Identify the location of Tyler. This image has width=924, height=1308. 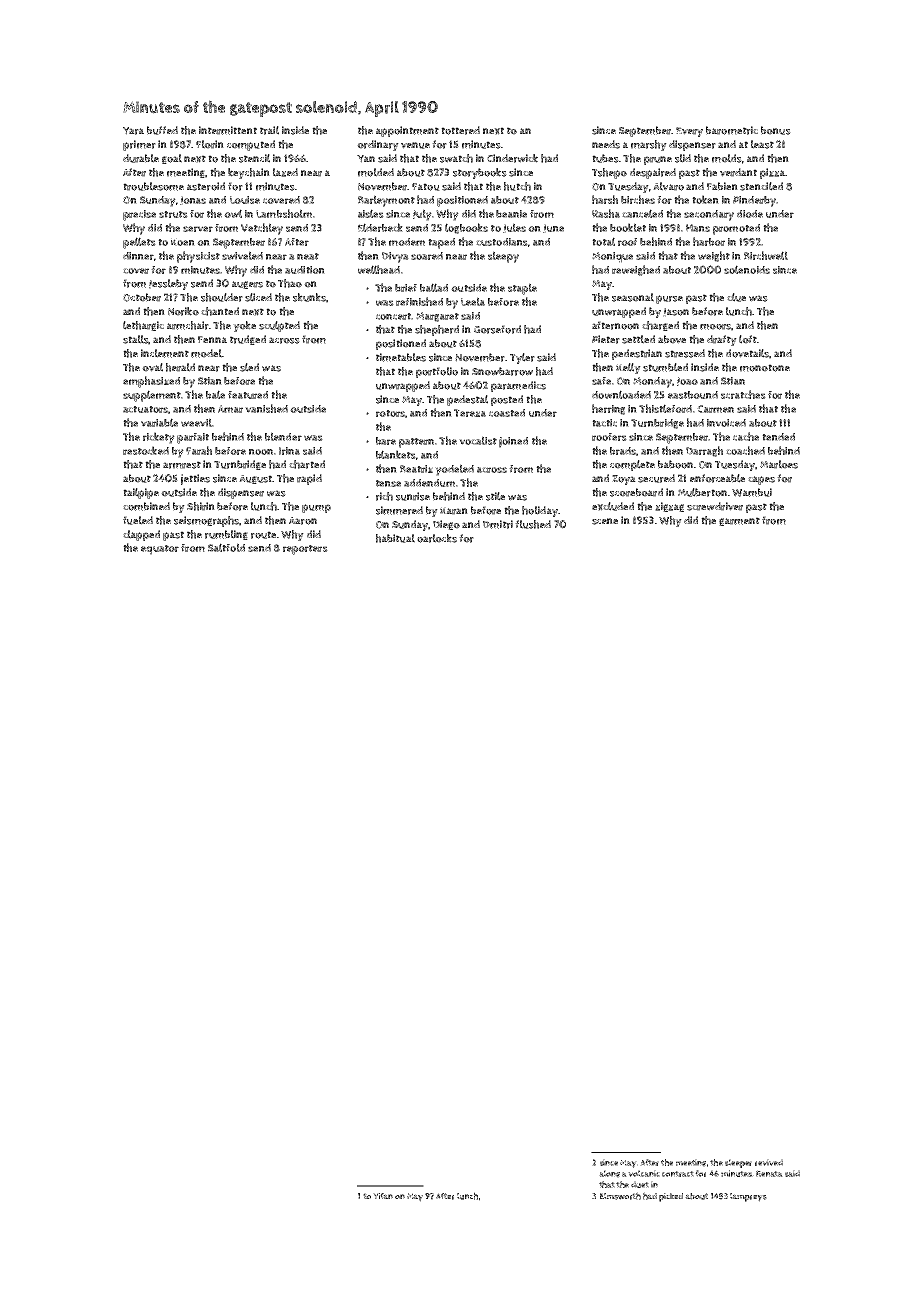
(522, 358).
